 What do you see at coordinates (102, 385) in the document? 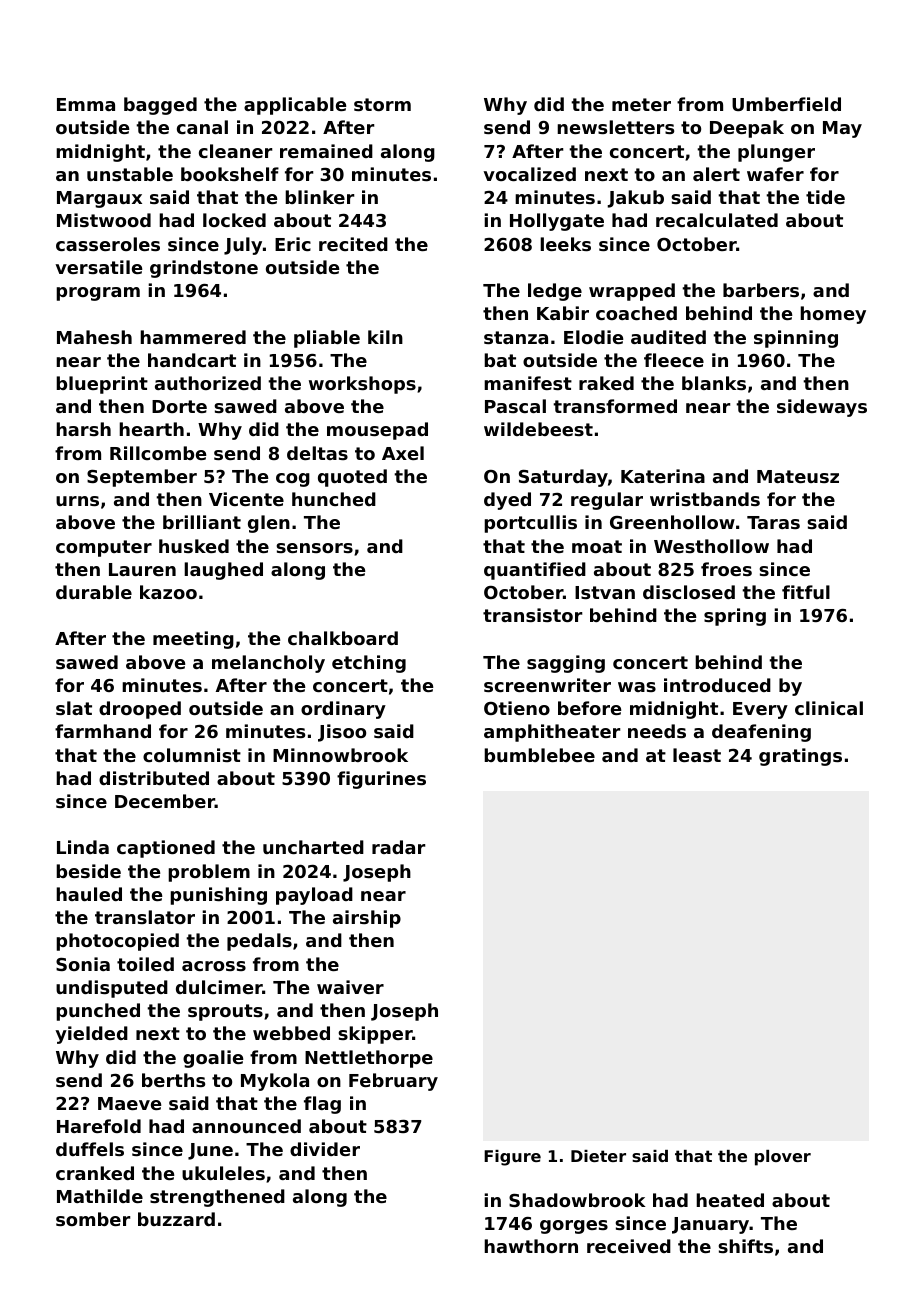
I see `blueprint` at bounding box center [102, 385].
